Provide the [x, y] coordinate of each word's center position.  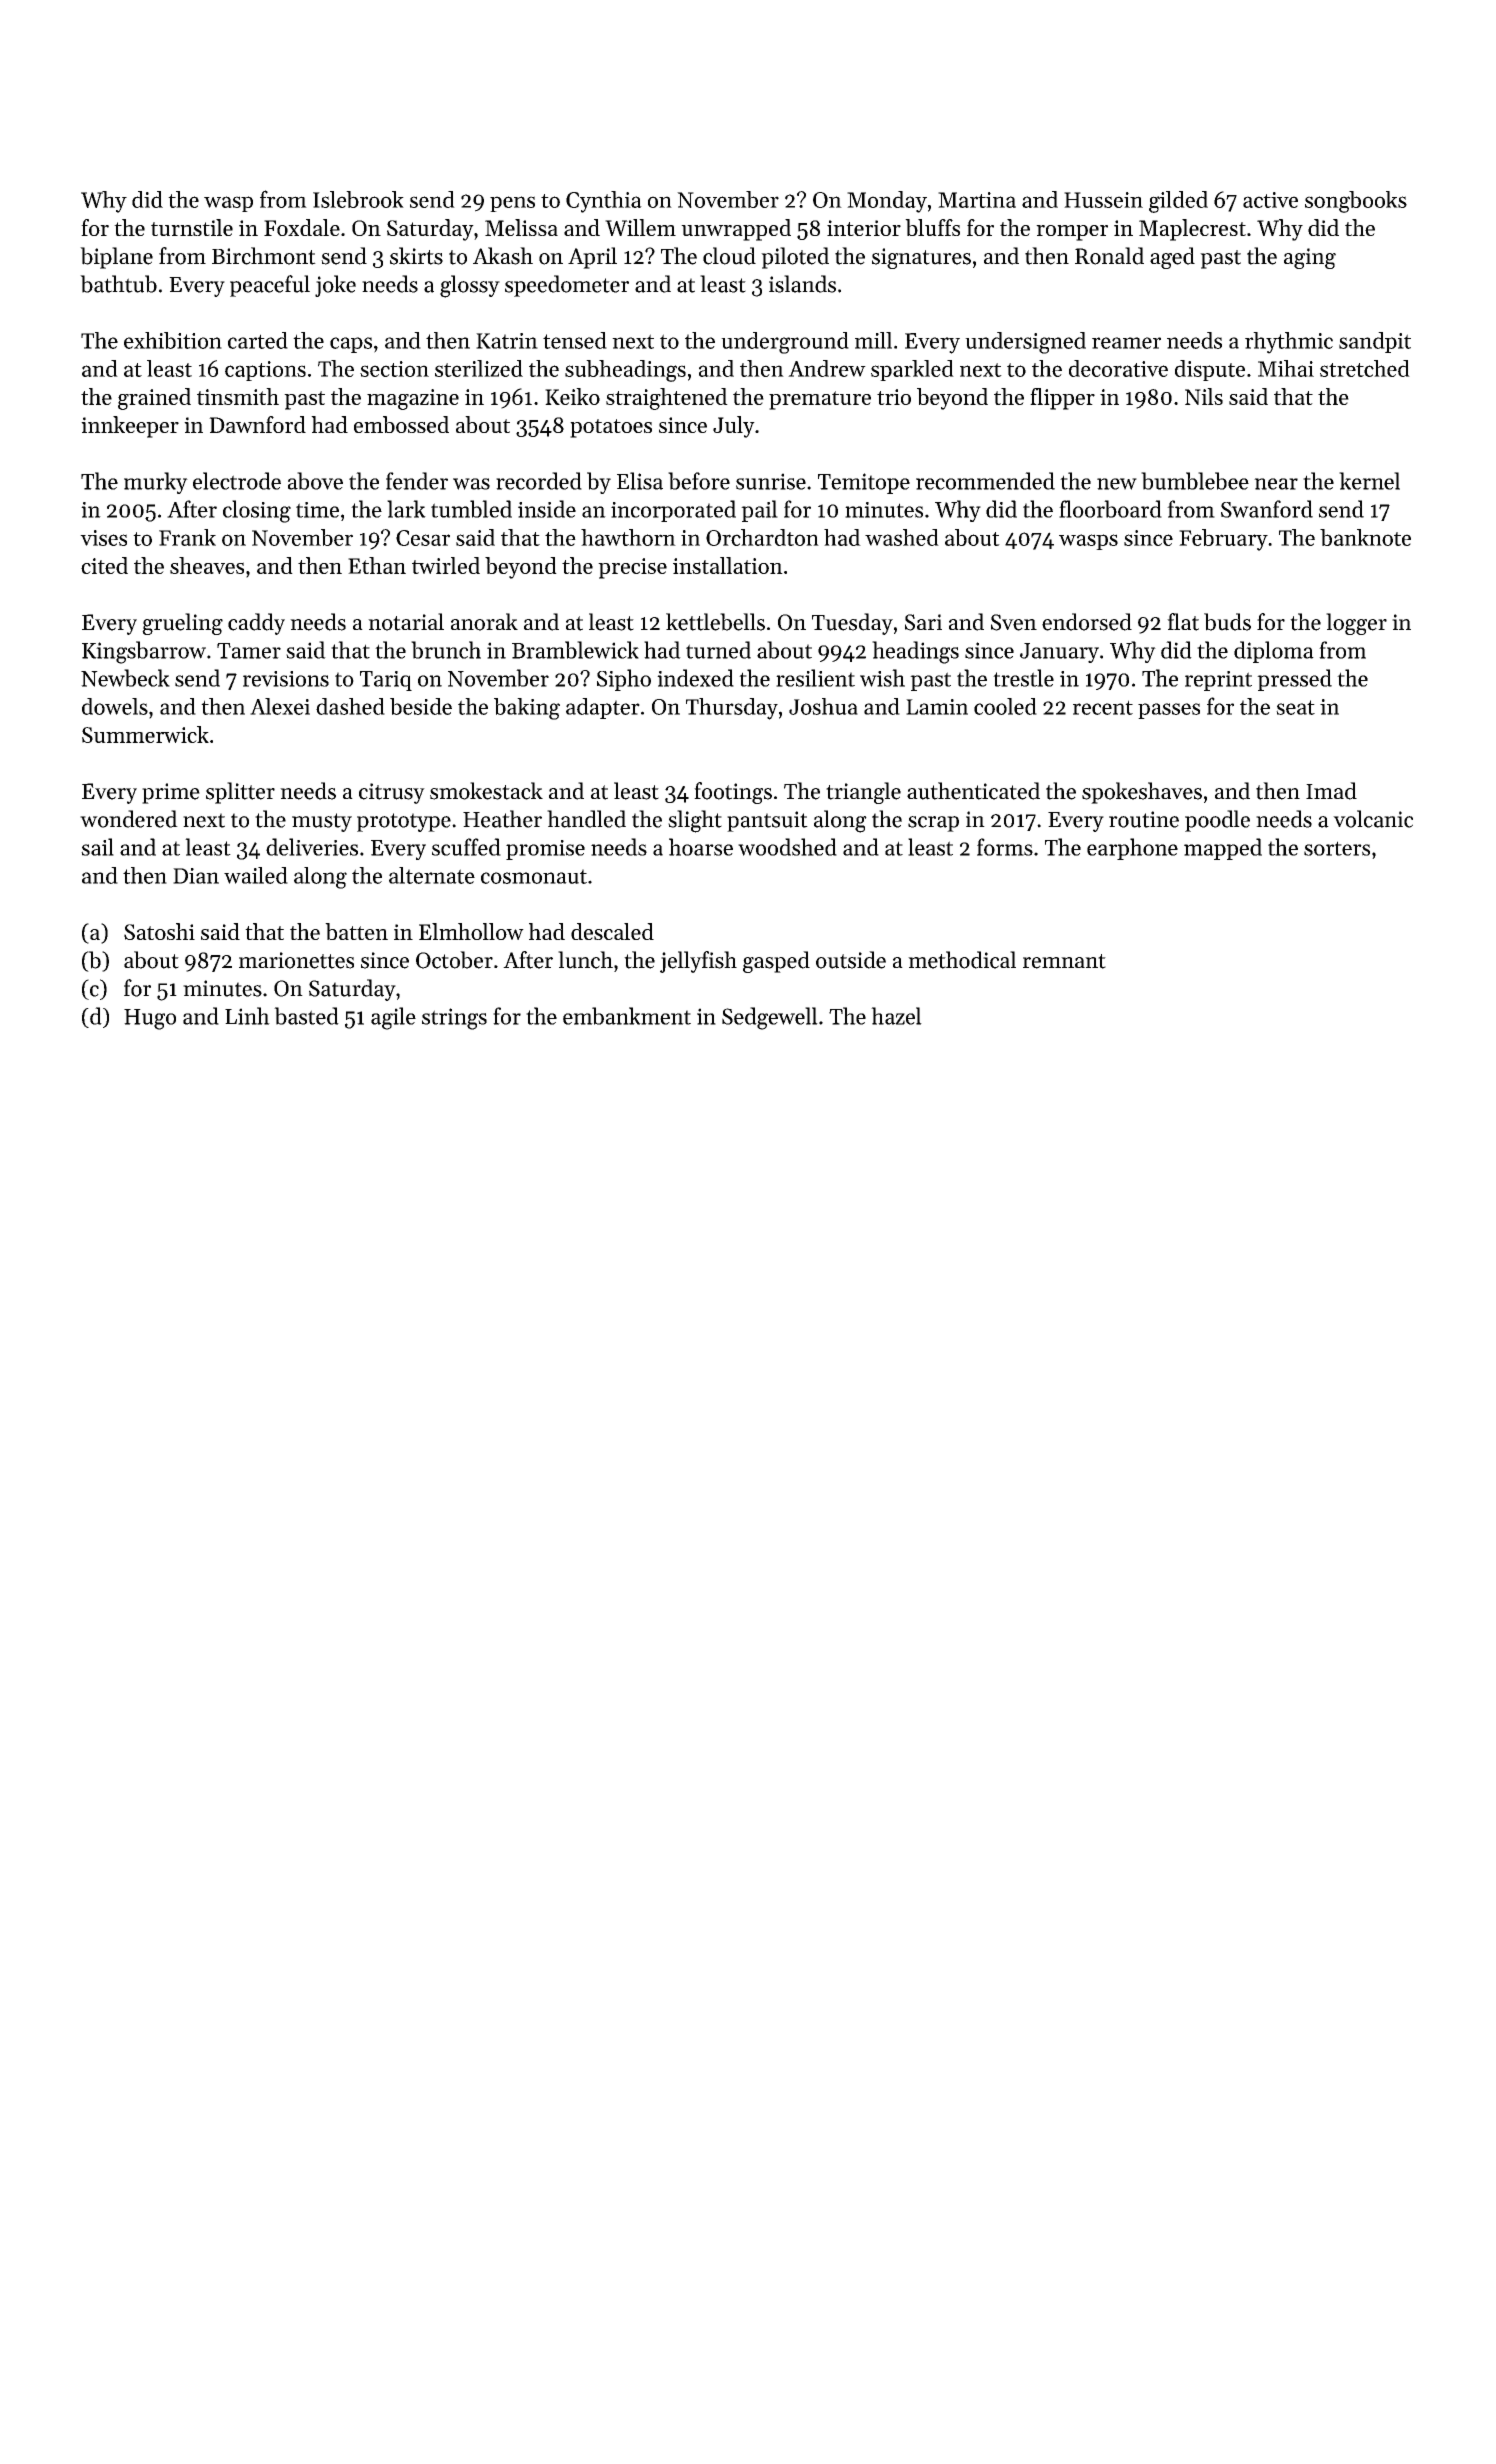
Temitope [864, 483]
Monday [887, 202]
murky [156, 483]
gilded [1178, 202]
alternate [432, 875]
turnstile [192, 227]
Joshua [823, 706]
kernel [1369, 481]
